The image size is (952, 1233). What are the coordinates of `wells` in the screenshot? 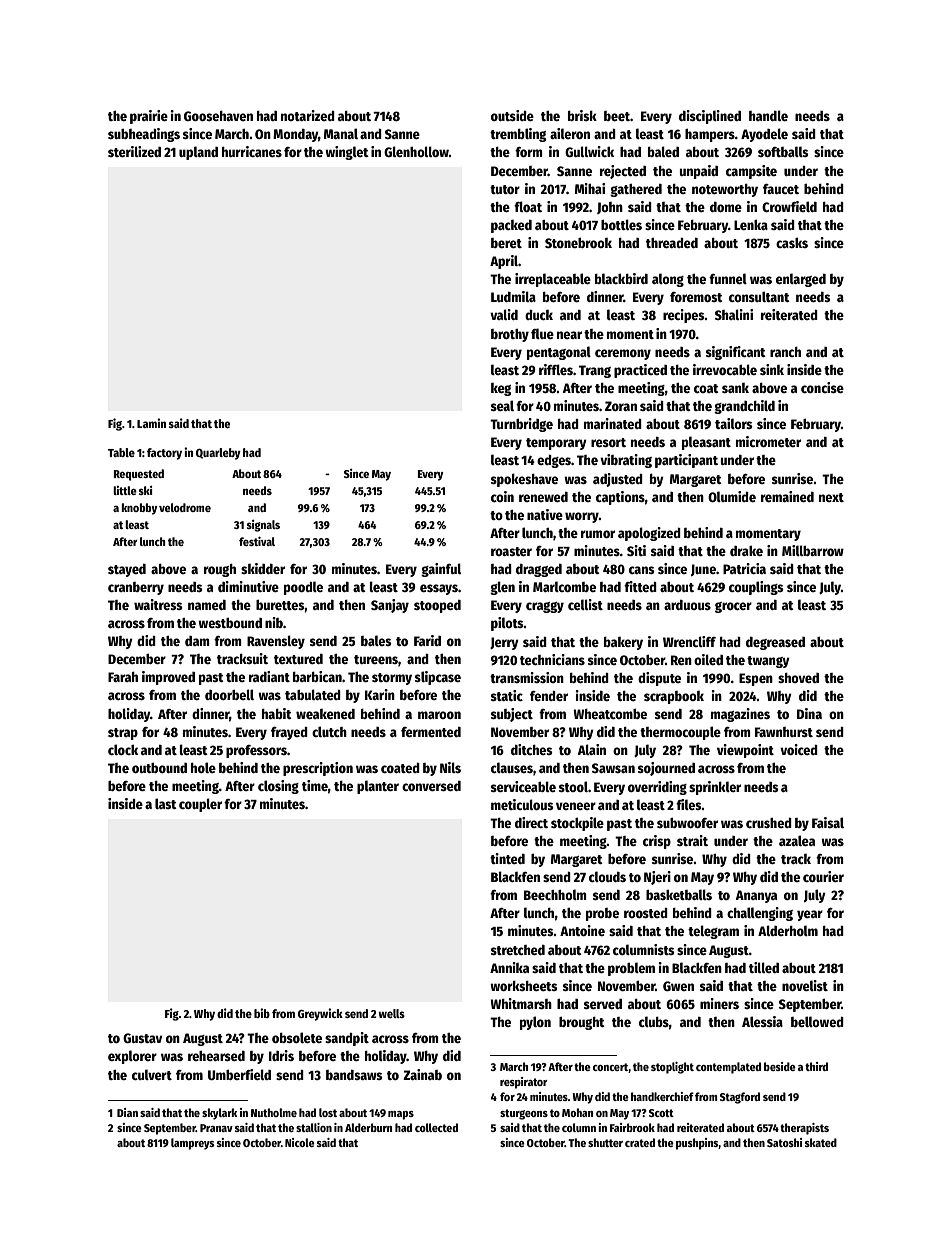 It's located at (391, 1013).
